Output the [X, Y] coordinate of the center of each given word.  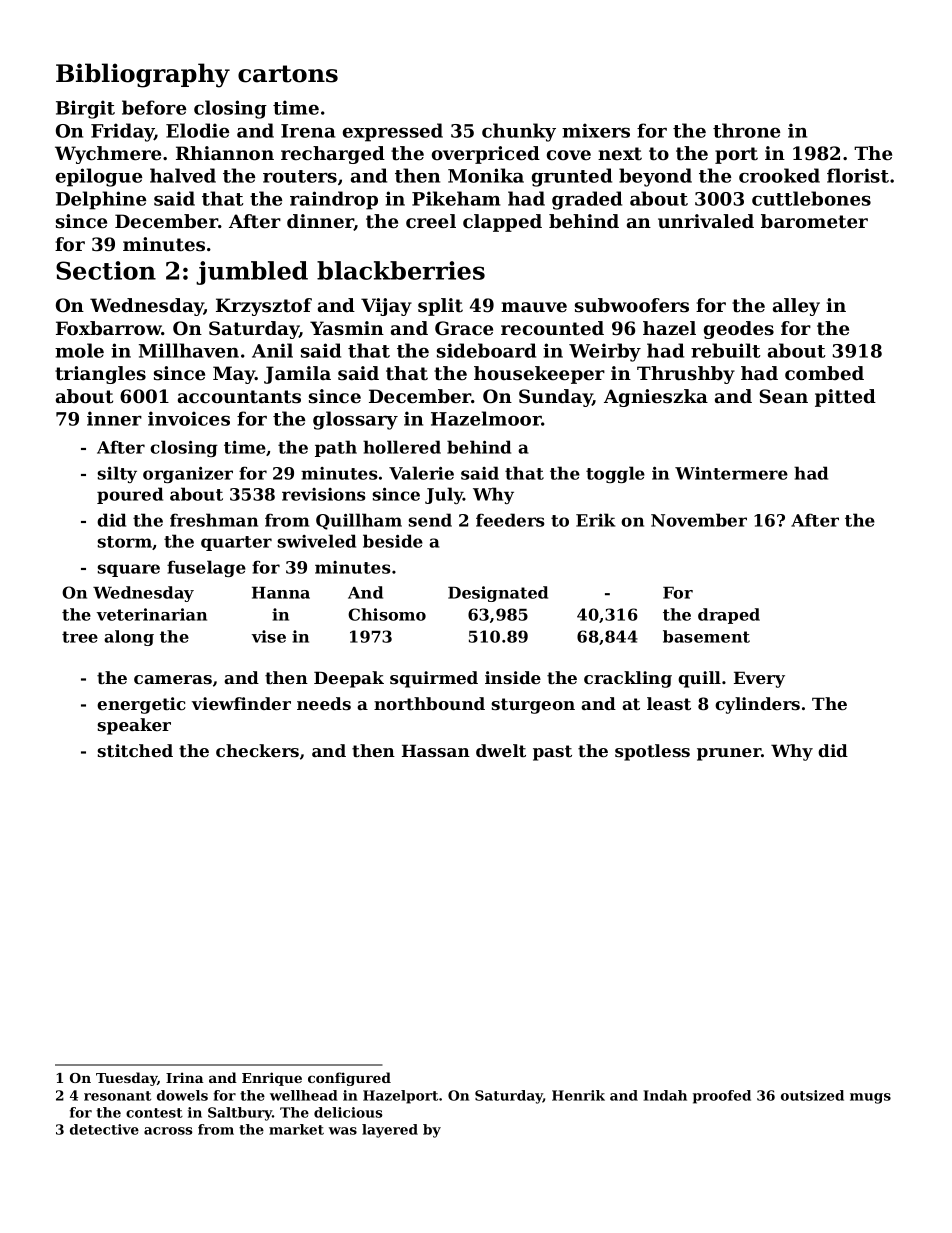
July [444, 495]
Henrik [578, 1095]
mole [79, 350]
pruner [729, 754]
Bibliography [143, 75]
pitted [845, 398]
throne [746, 130]
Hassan [436, 750]
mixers [596, 130]
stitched [135, 750]
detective [104, 1129]
